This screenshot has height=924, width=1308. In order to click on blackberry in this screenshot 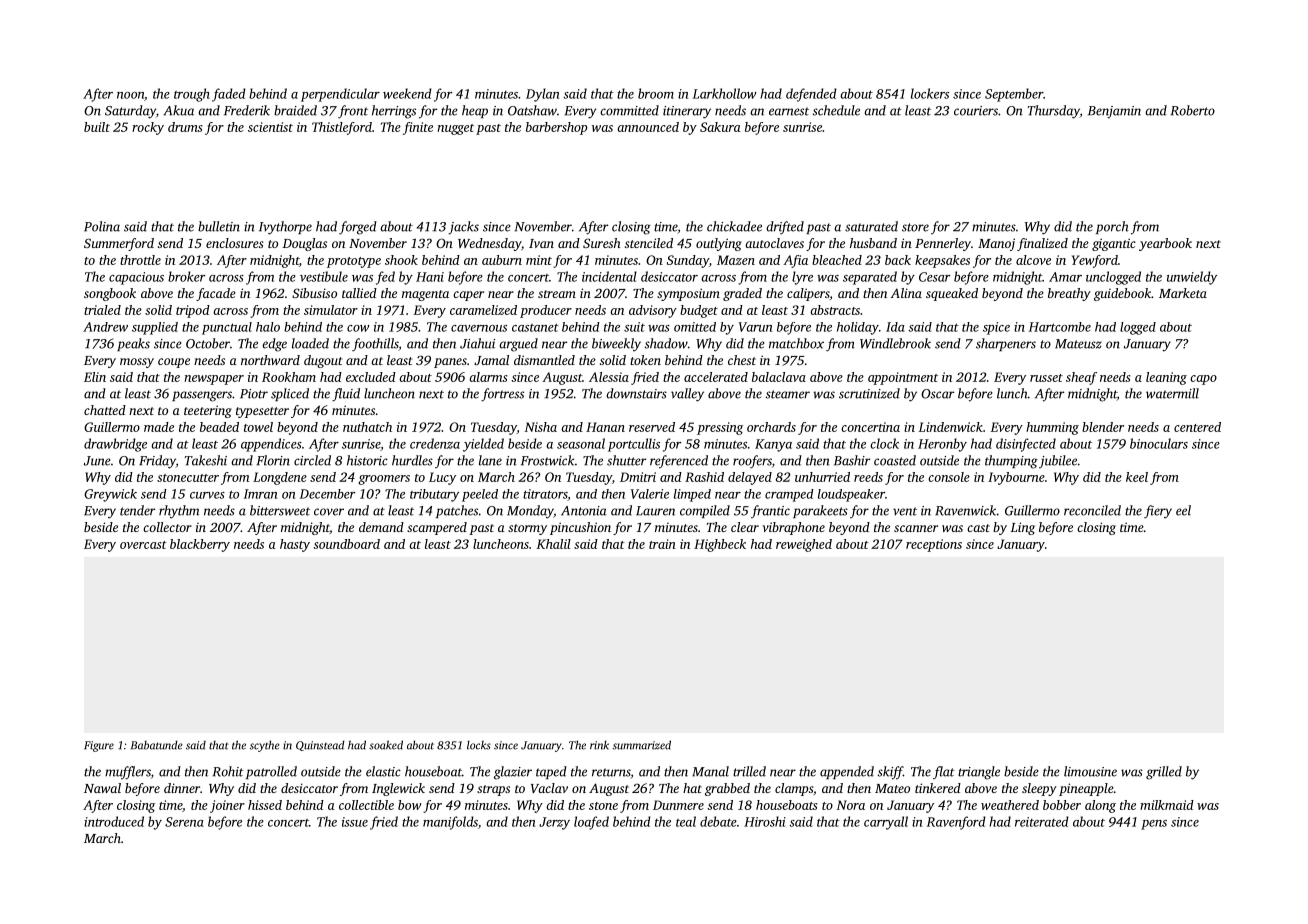, I will do `click(200, 545)`.
